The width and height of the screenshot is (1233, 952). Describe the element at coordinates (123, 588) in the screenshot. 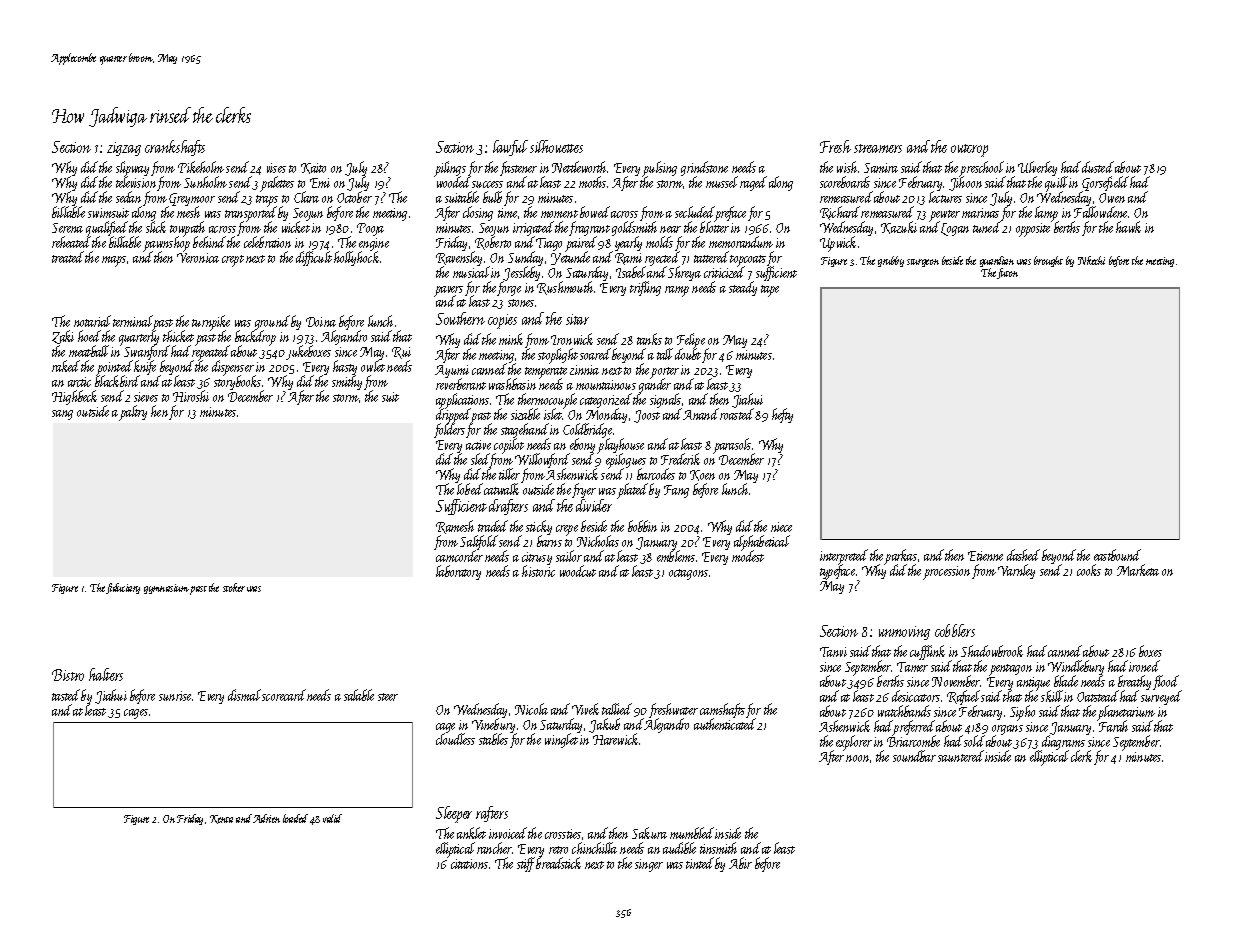

I see `fiduciary` at that location.
